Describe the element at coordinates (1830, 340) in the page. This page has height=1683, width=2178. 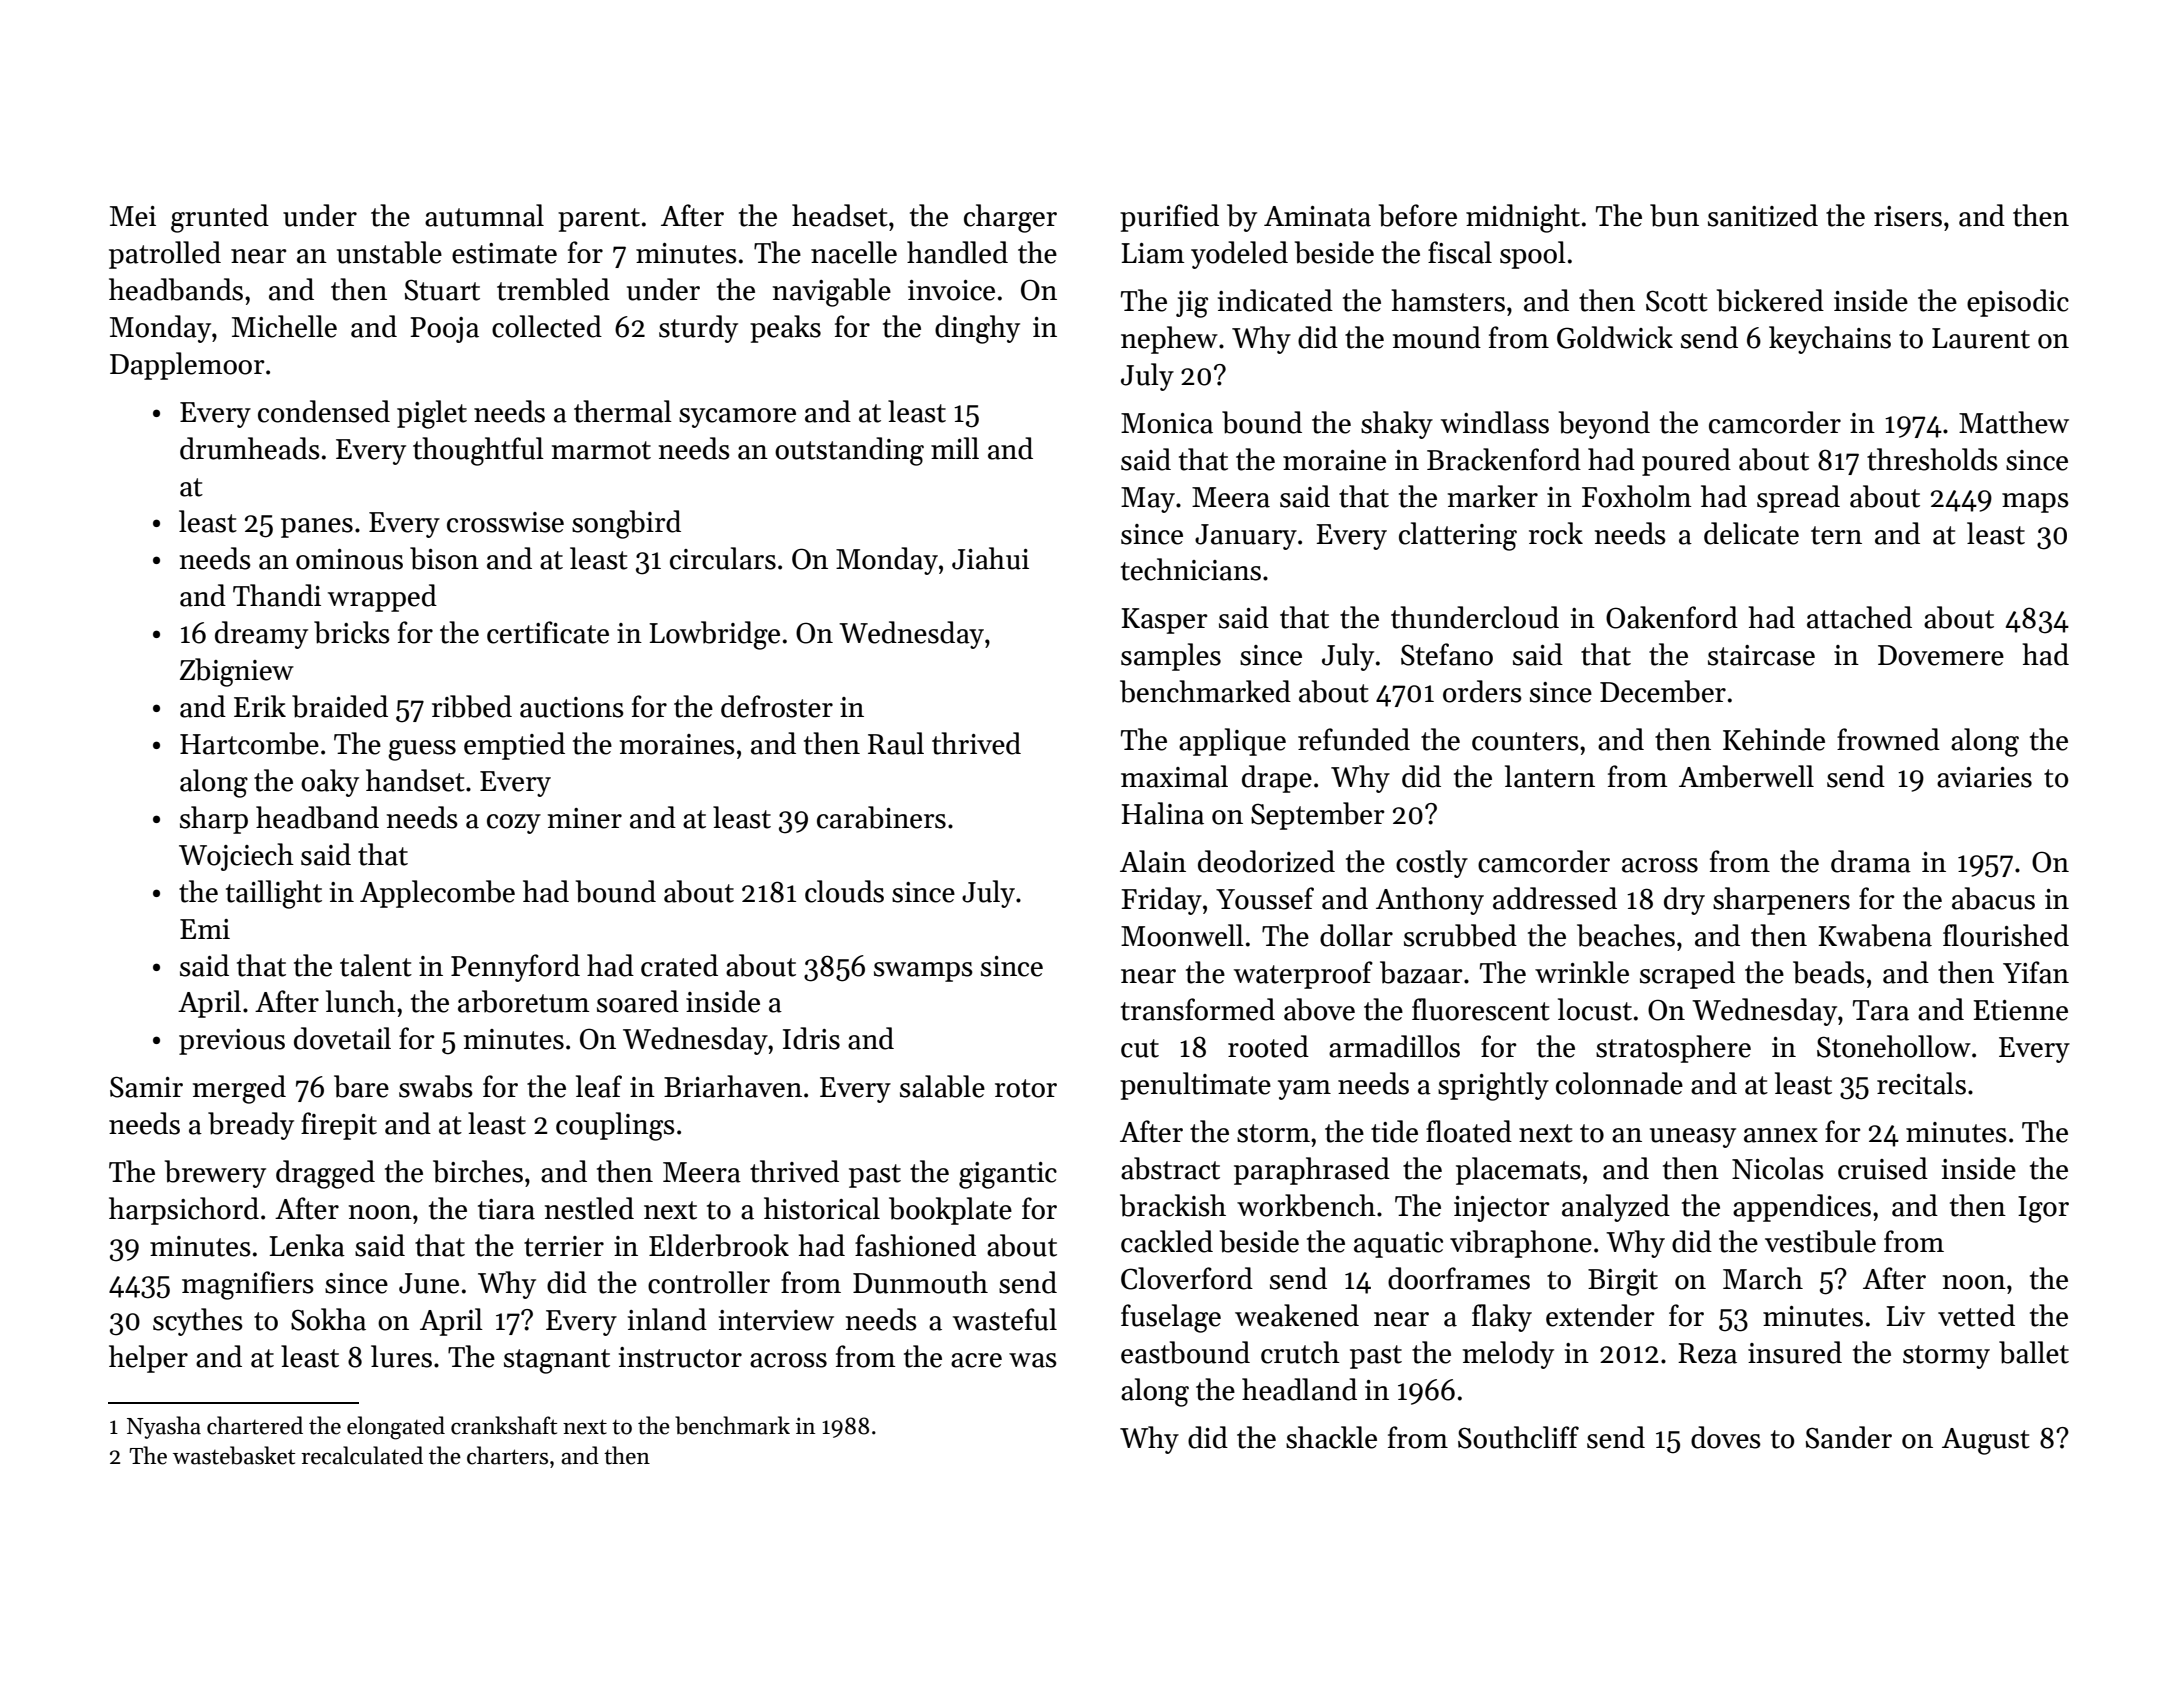
I see `keychains` at that location.
